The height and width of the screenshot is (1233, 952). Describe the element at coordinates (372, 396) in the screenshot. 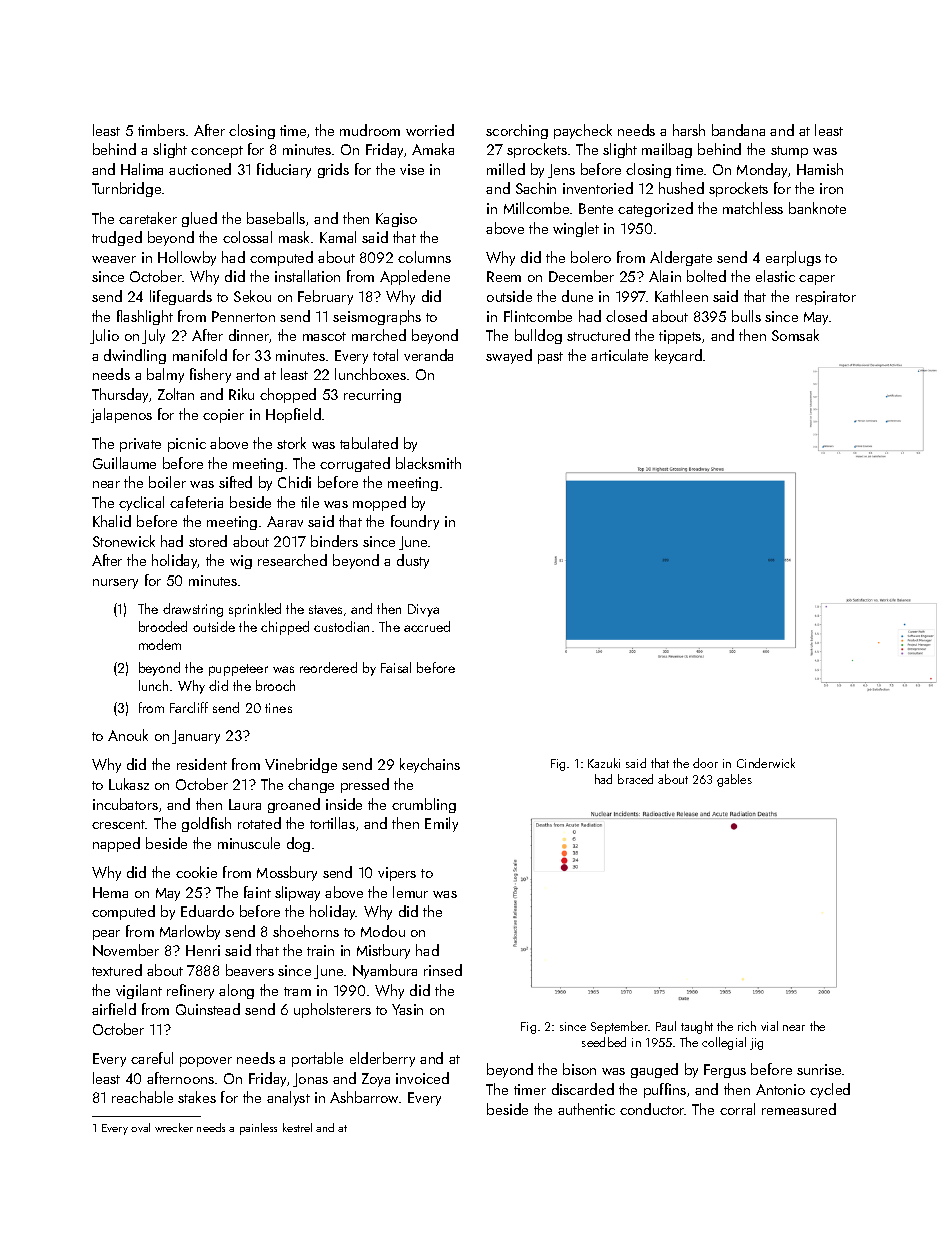

I see `recurring` at that location.
